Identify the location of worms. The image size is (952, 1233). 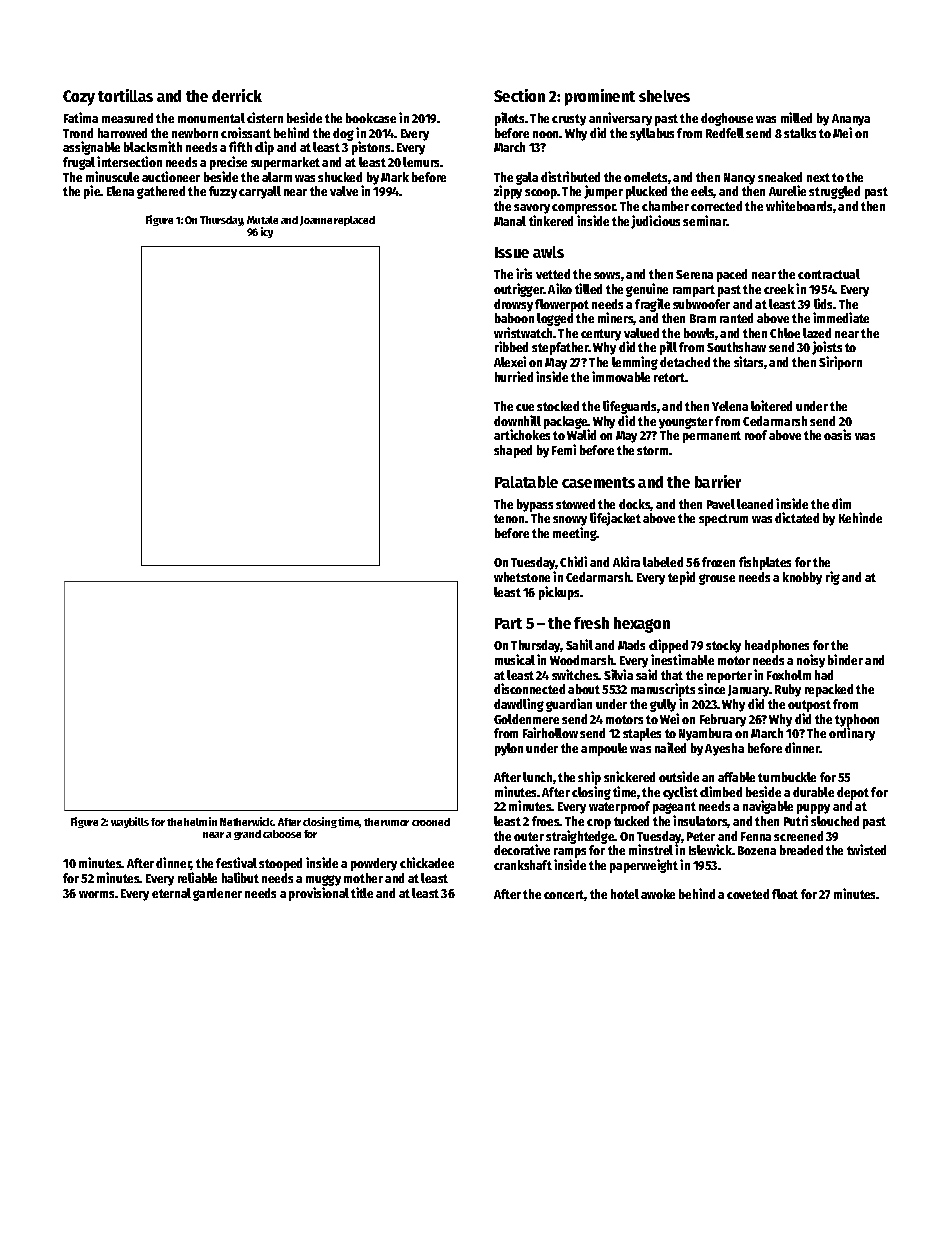
(96, 894).
